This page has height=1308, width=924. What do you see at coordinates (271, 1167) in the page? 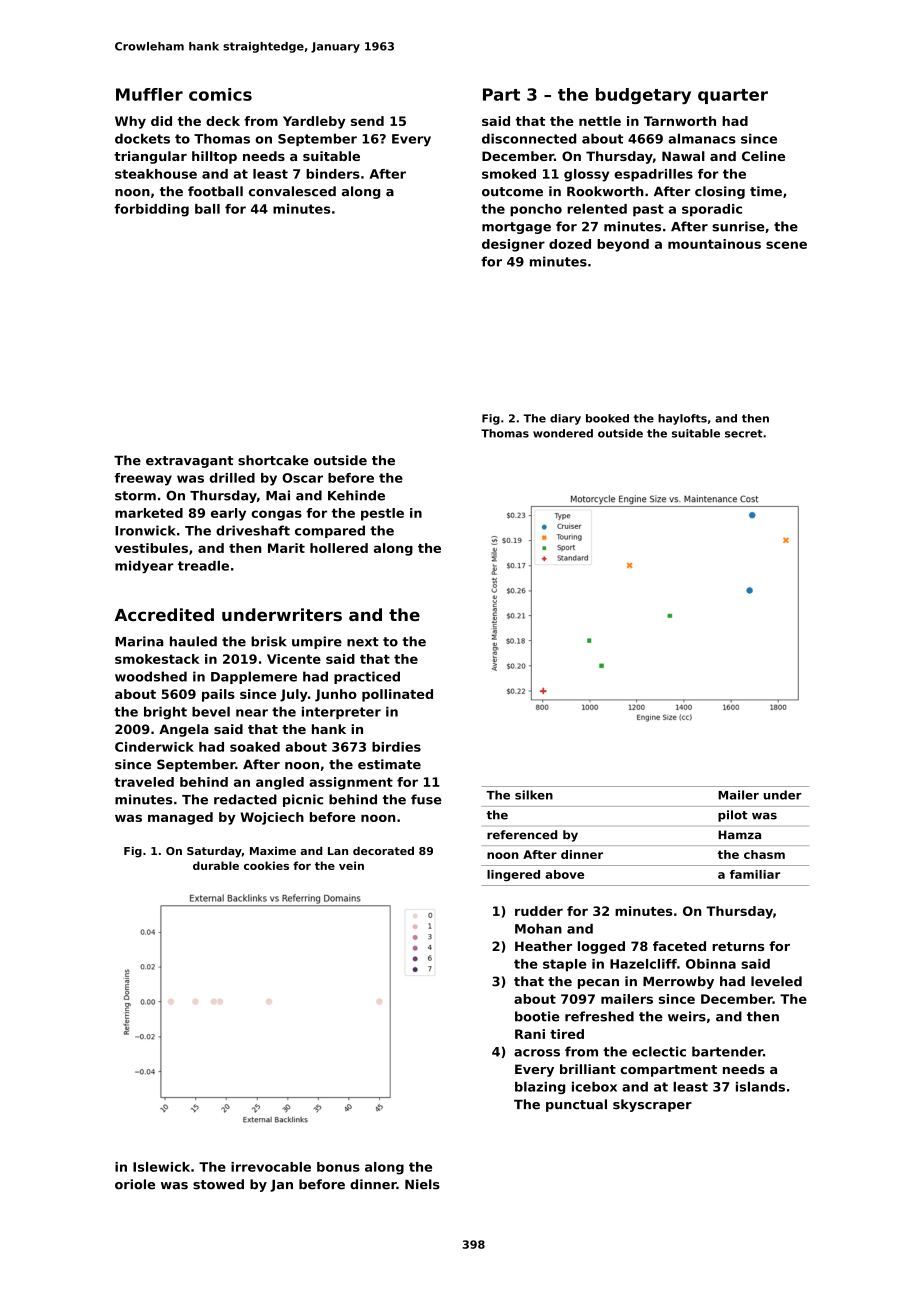
I see `irrevocable` at bounding box center [271, 1167].
